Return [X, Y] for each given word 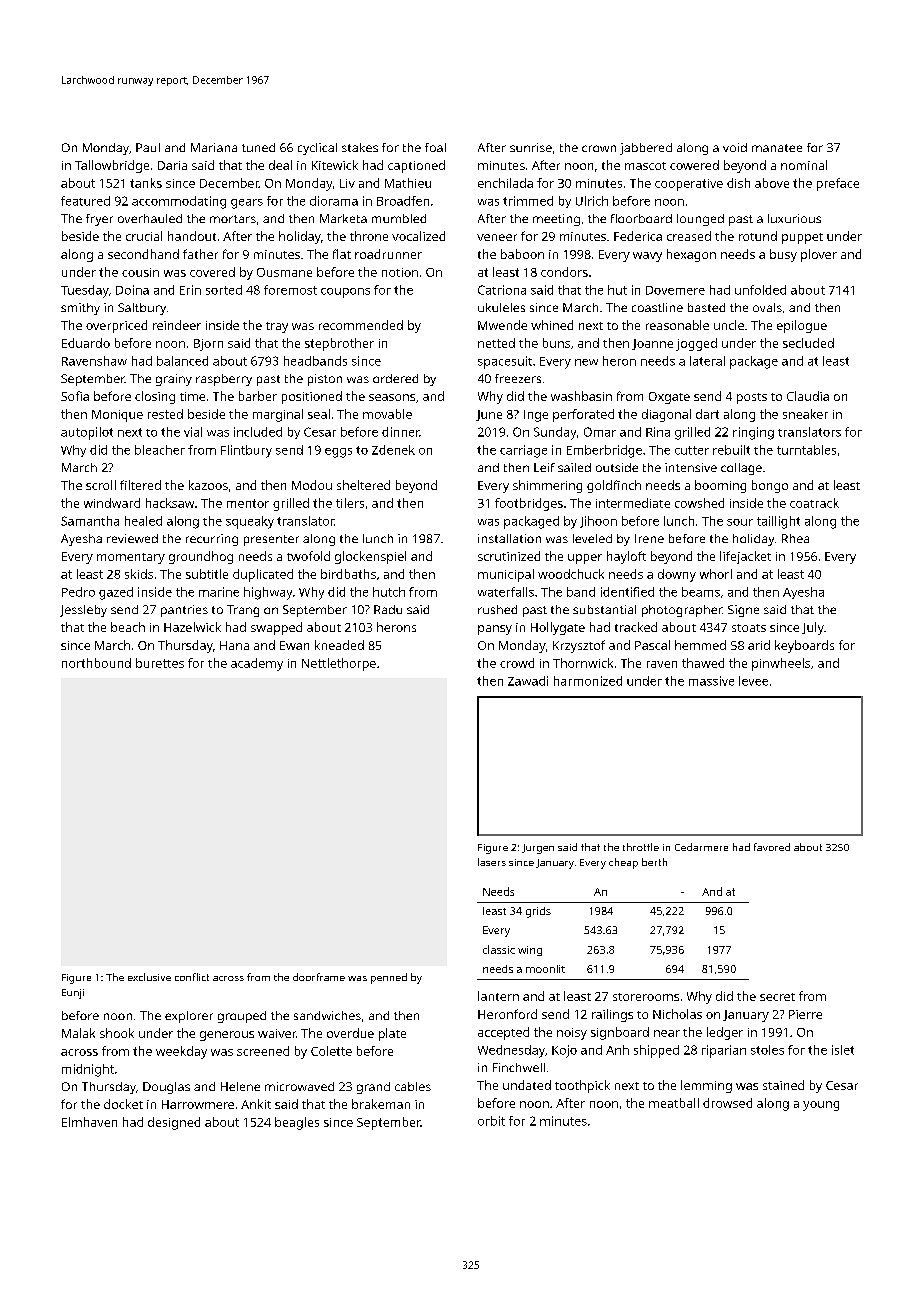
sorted [224, 290]
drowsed [727, 1103]
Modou [312, 485]
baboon [522, 254]
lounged [700, 220]
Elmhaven [89, 1122]
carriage [523, 451]
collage [741, 469]
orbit [491, 1121]
